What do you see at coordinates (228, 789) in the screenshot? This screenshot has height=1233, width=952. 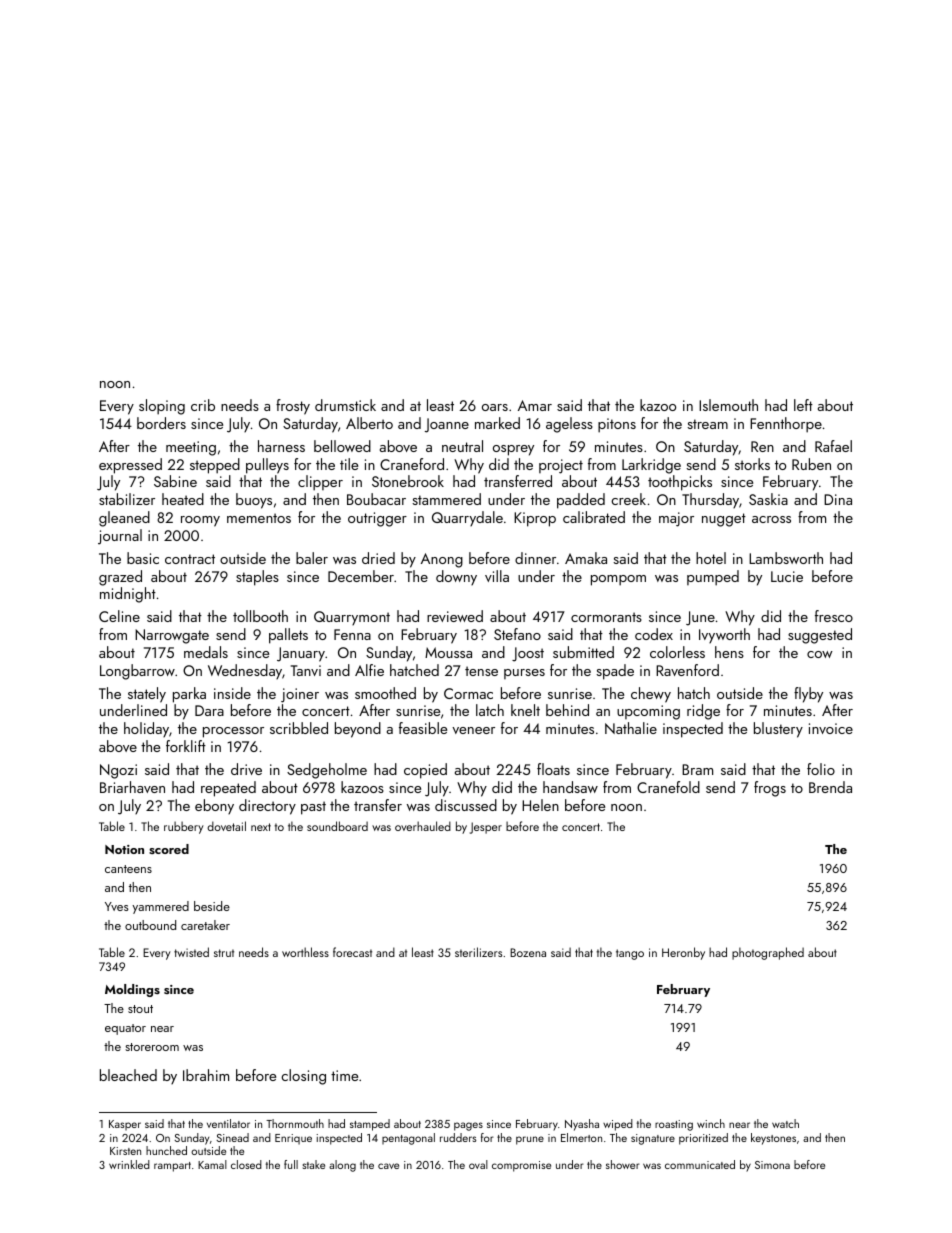 I see `repeated` at bounding box center [228, 789].
